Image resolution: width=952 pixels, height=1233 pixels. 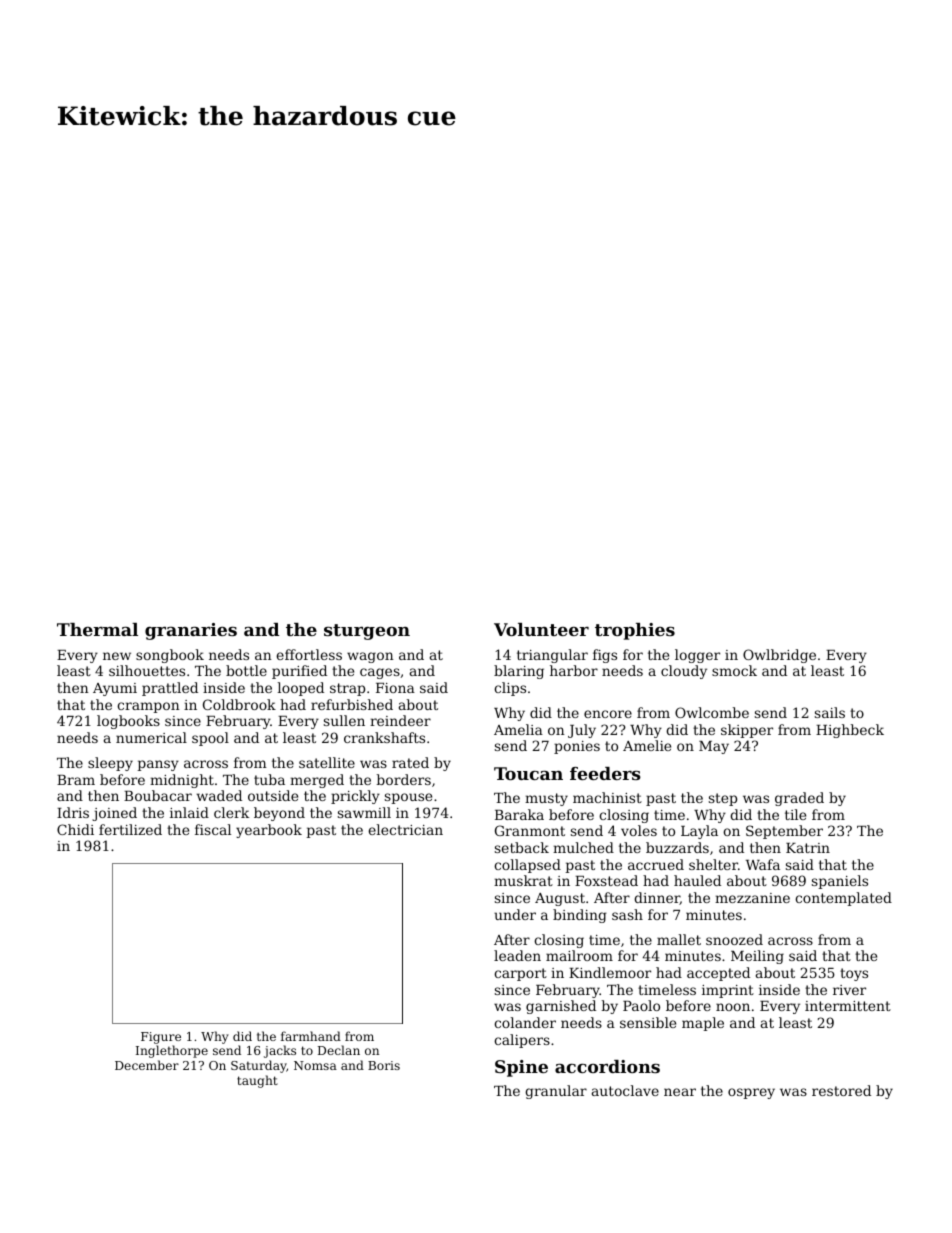 I want to click on smock, so click(x=734, y=670).
